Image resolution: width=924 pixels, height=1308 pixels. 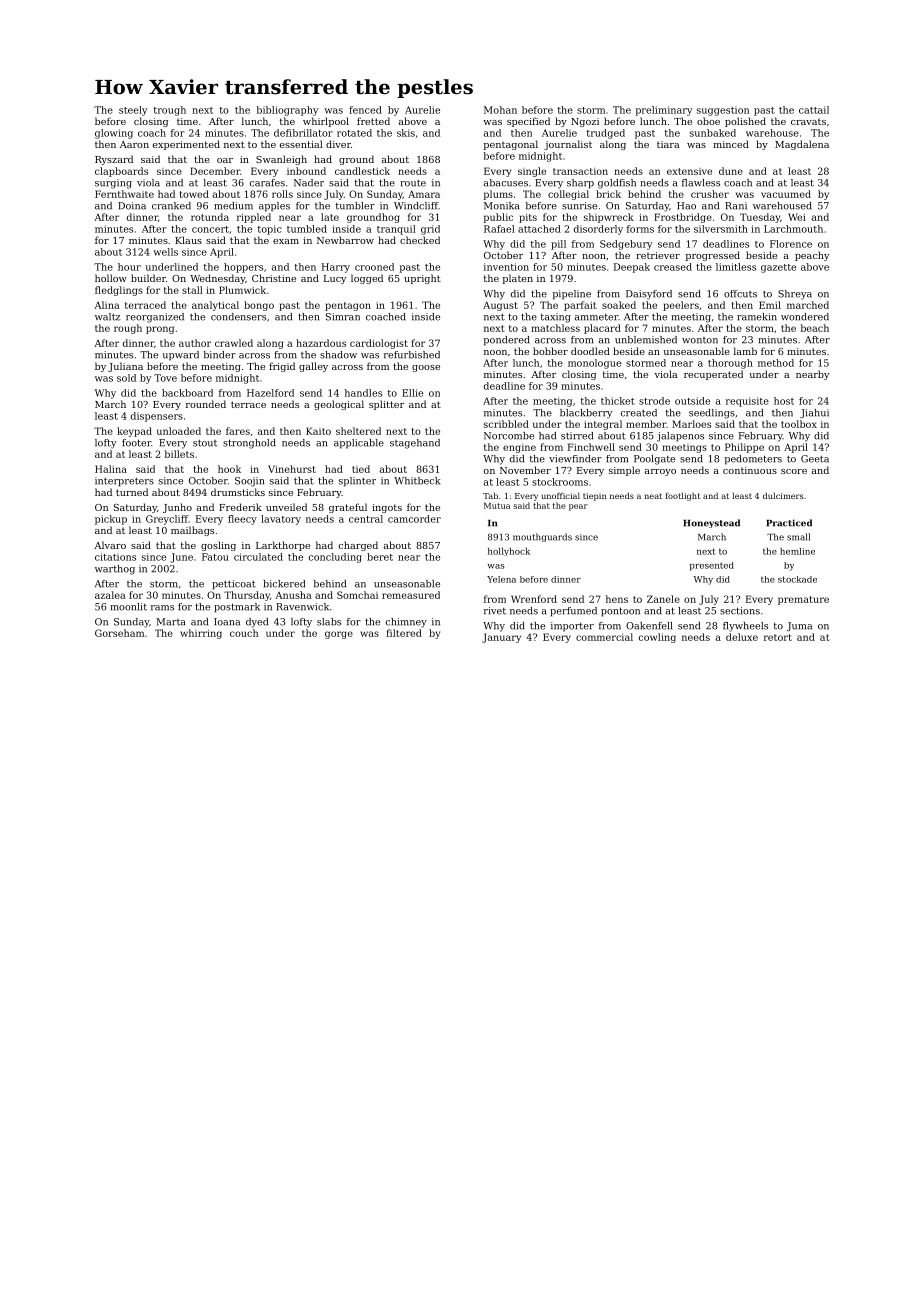 I want to click on frigid, so click(x=282, y=367).
